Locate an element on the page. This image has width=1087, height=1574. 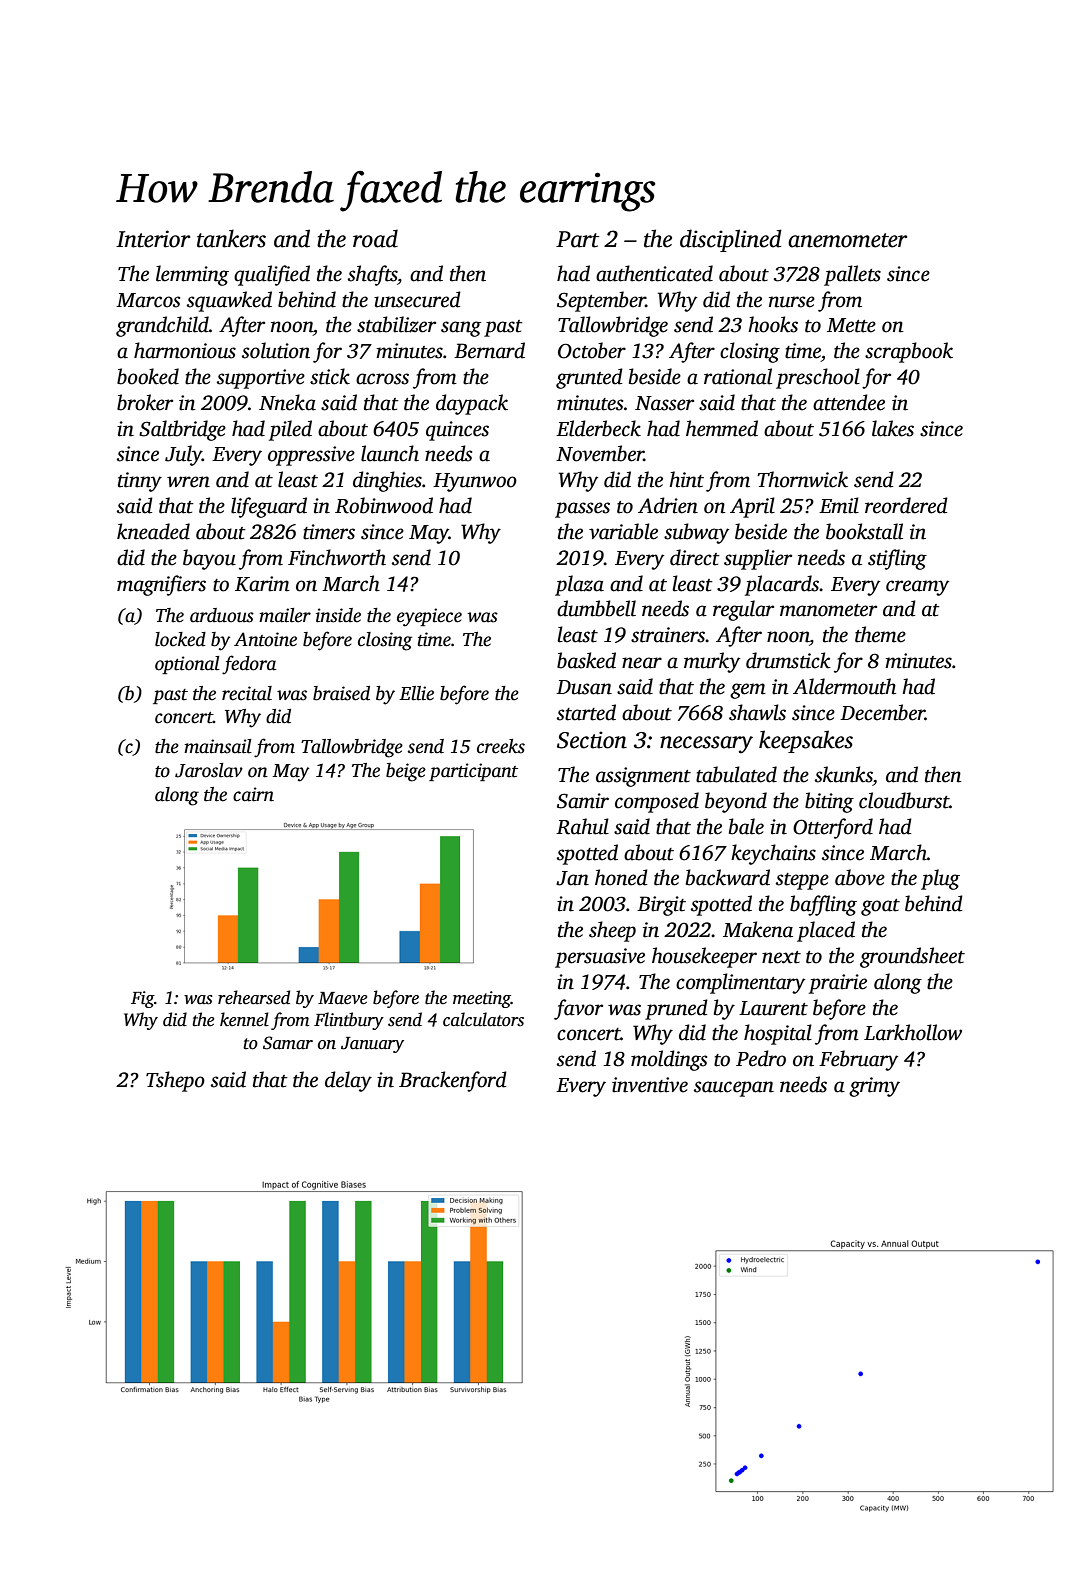
Tshepo is located at coordinates (175, 1081).
